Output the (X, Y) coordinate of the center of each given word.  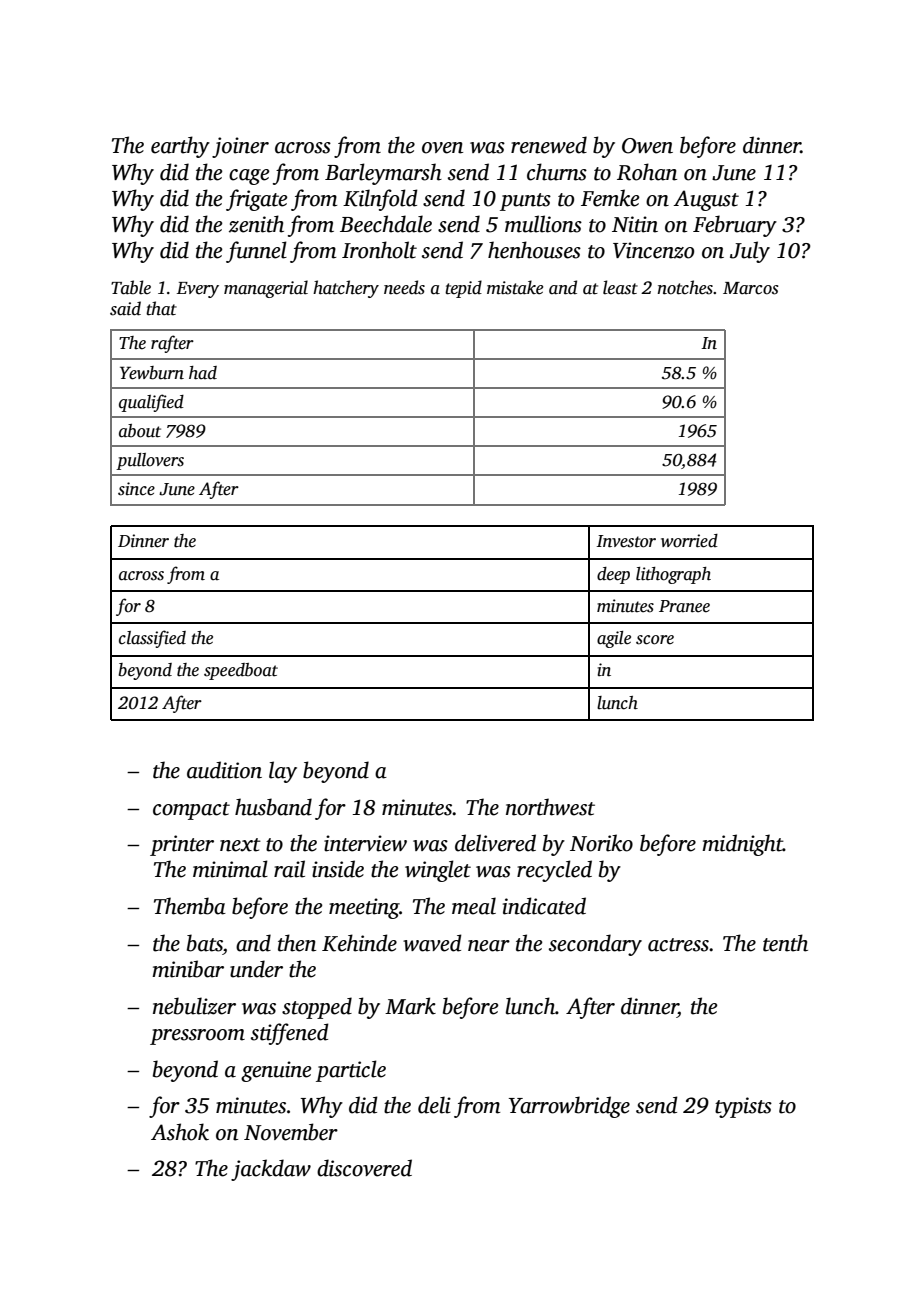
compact (191, 811)
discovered (364, 1168)
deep (613, 575)
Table (131, 287)
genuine (276, 1071)
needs (404, 287)
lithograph (673, 575)
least (620, 287)
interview (365, 843)
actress (678, 945)
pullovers (150, 461)
